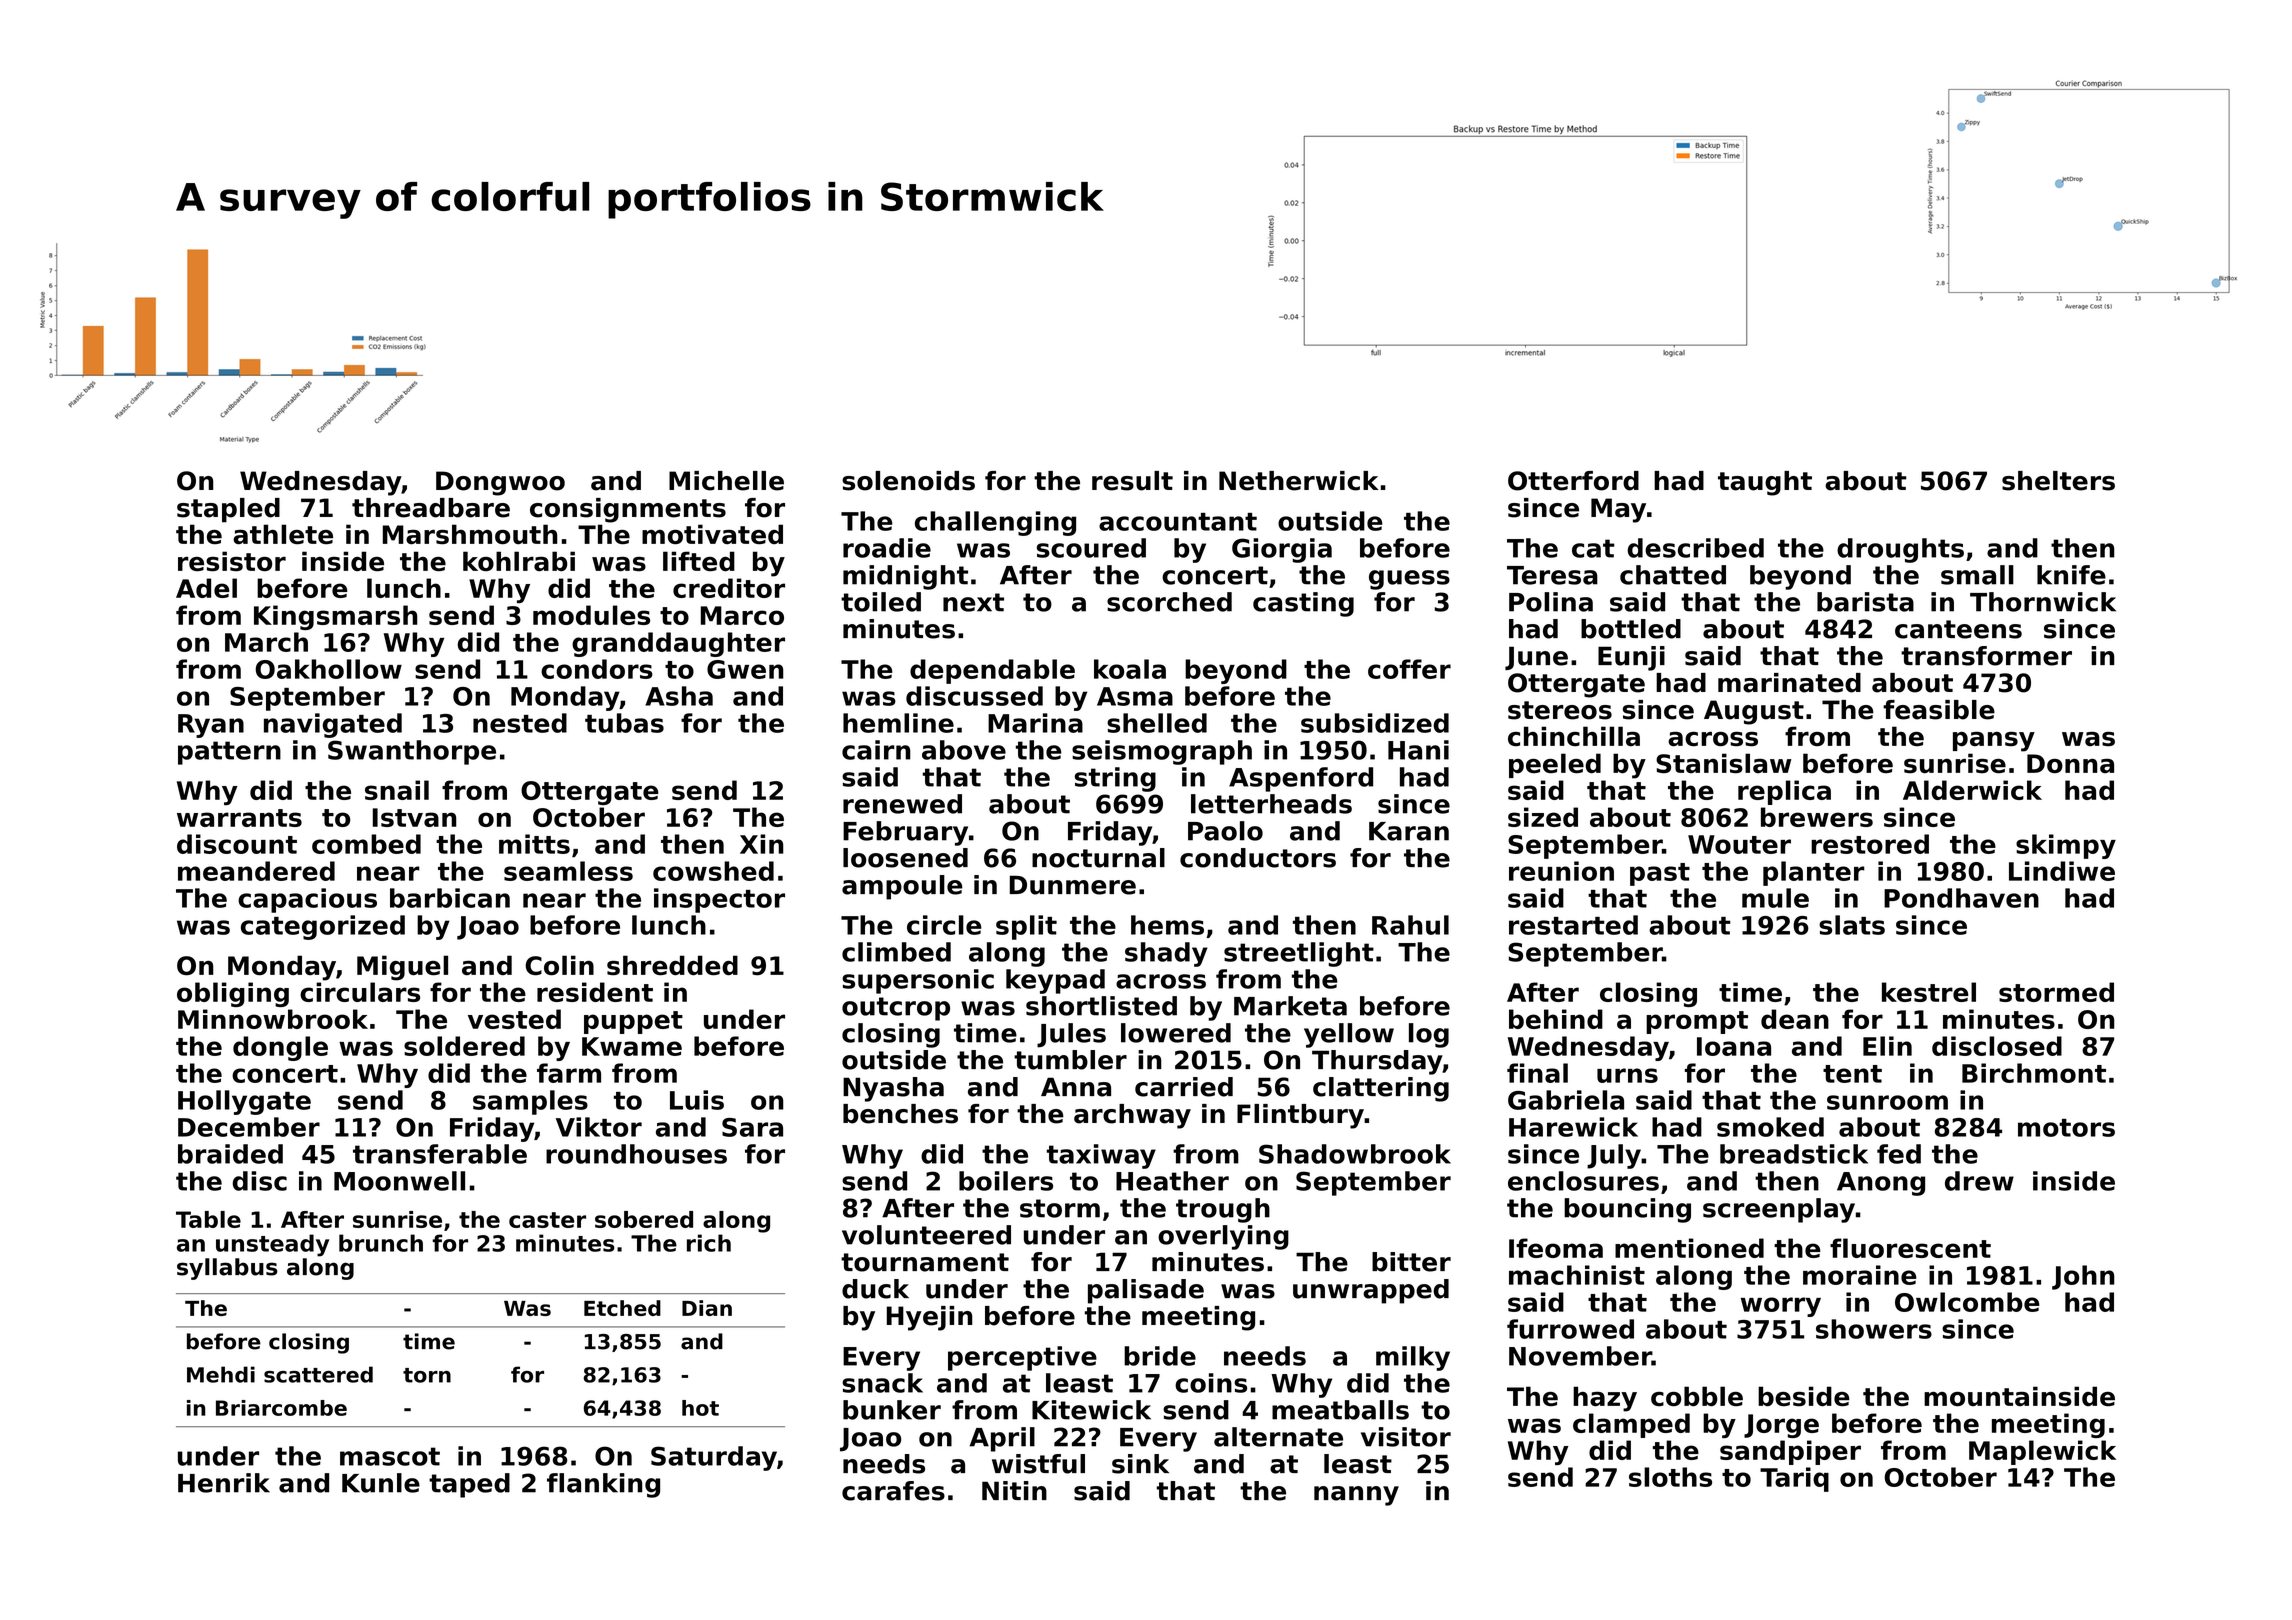  Describe the element at coordinates (964, 750) in the screenshot. I see `above` at that location.
